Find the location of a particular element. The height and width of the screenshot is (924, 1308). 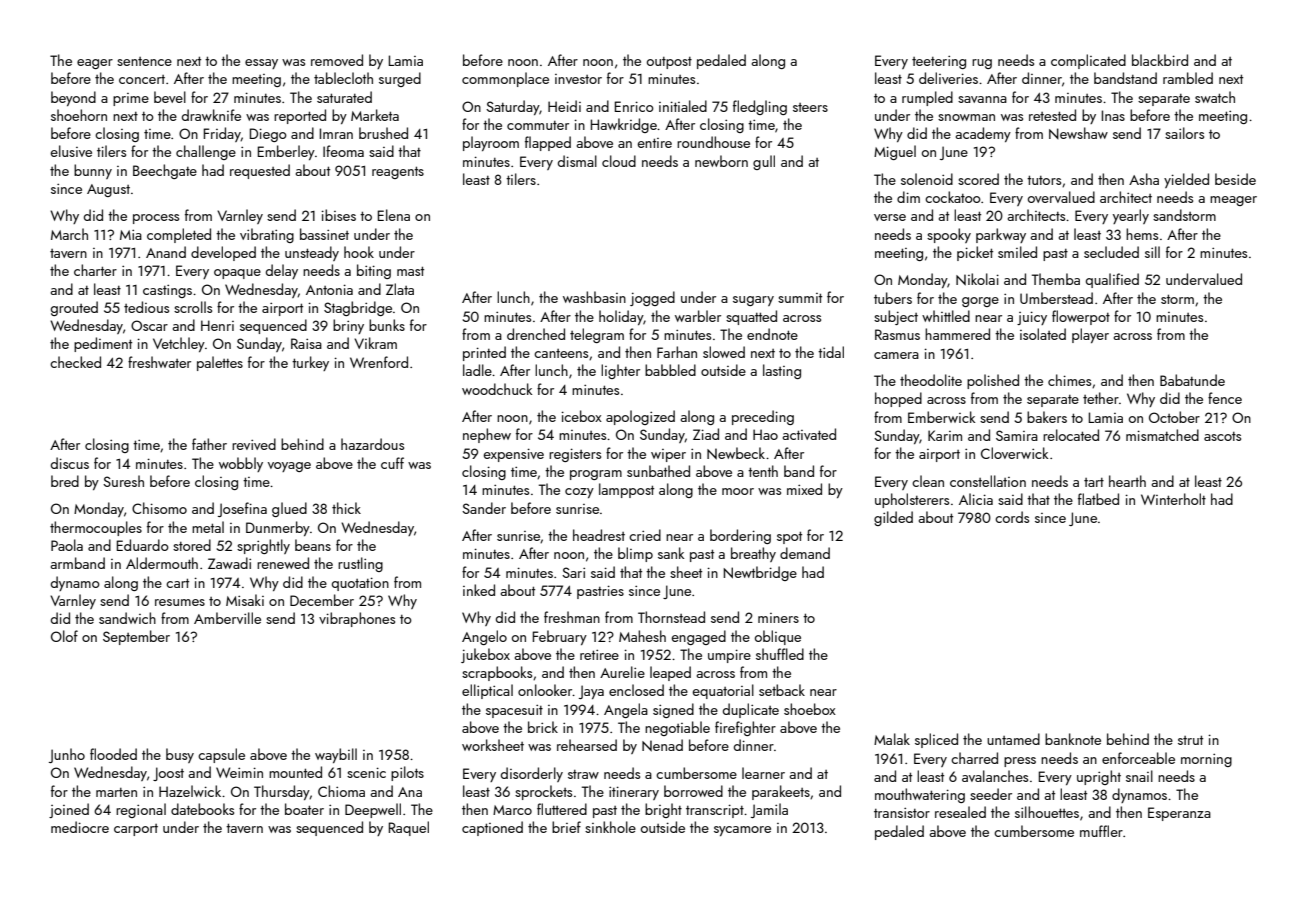

delay is located at coordinates (282, 271).
